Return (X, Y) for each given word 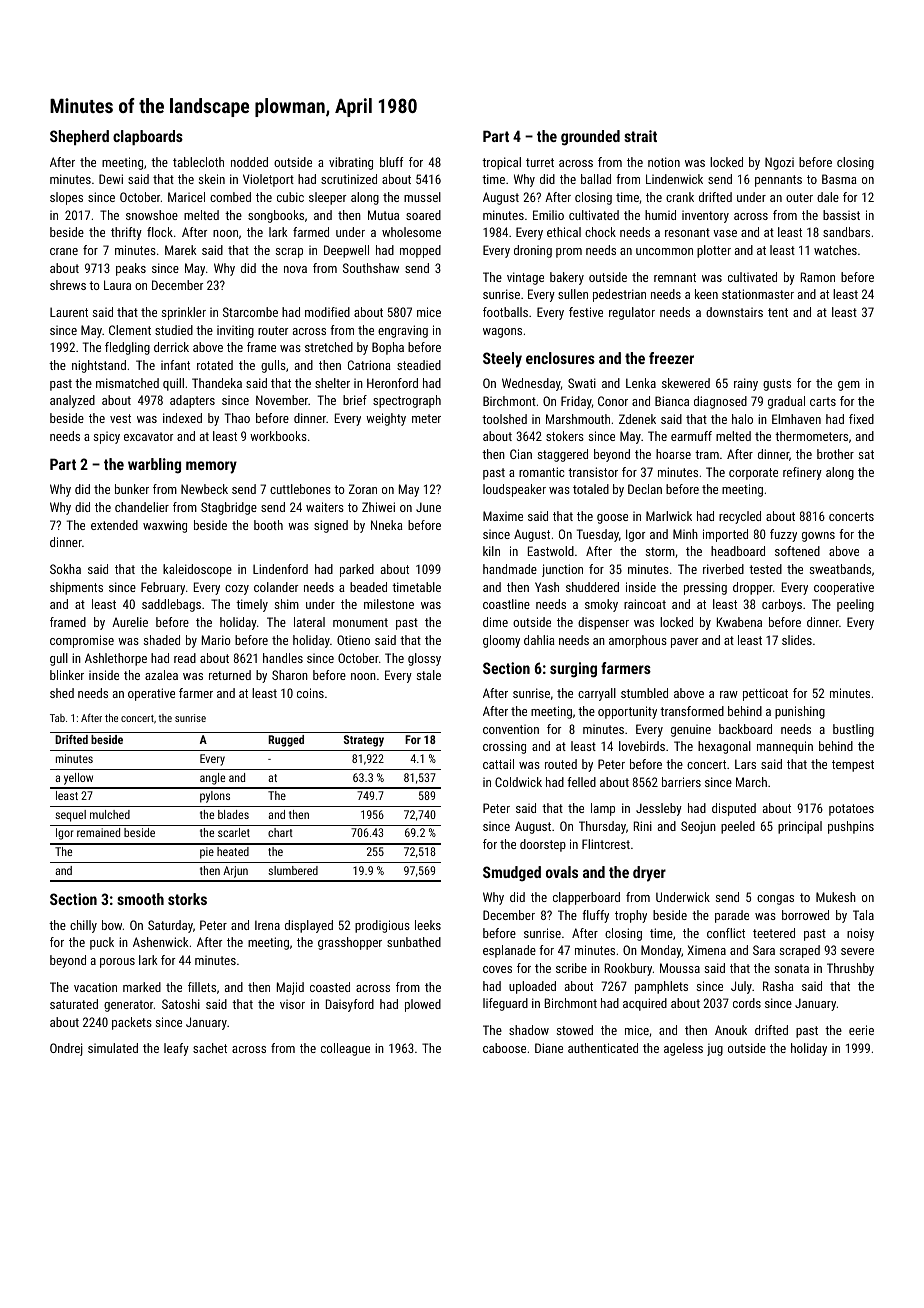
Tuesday (598, 535)
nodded (249, 162)
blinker (67, 675)
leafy (176, 1049)
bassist (841, 215)
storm (660, 551)
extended (114, 525)
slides (797, 640)
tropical (501, 163)
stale (429, 675)
